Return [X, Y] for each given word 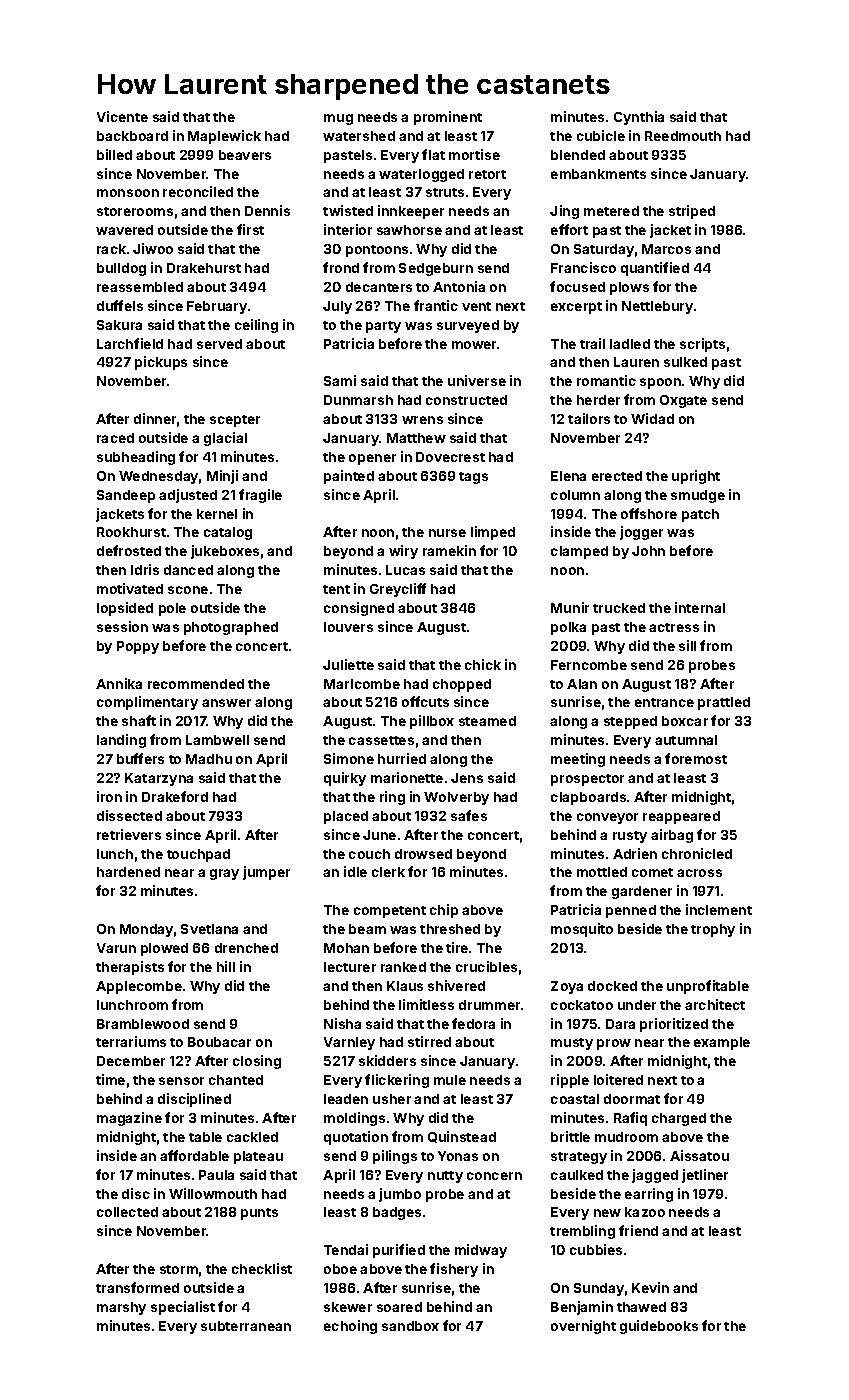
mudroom [626, 1137]
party [383, 327]
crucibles [486, 966]
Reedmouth [683, 136]
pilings [395, 1157]
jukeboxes [225, 552]
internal [700, 607]
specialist [183, 1308]
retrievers [129, 834]
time [110, 1079]
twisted [348, 210]
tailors [589, 418]
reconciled [198, 191]
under [637, 1005]
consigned [359, 609]
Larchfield [130, 343]
